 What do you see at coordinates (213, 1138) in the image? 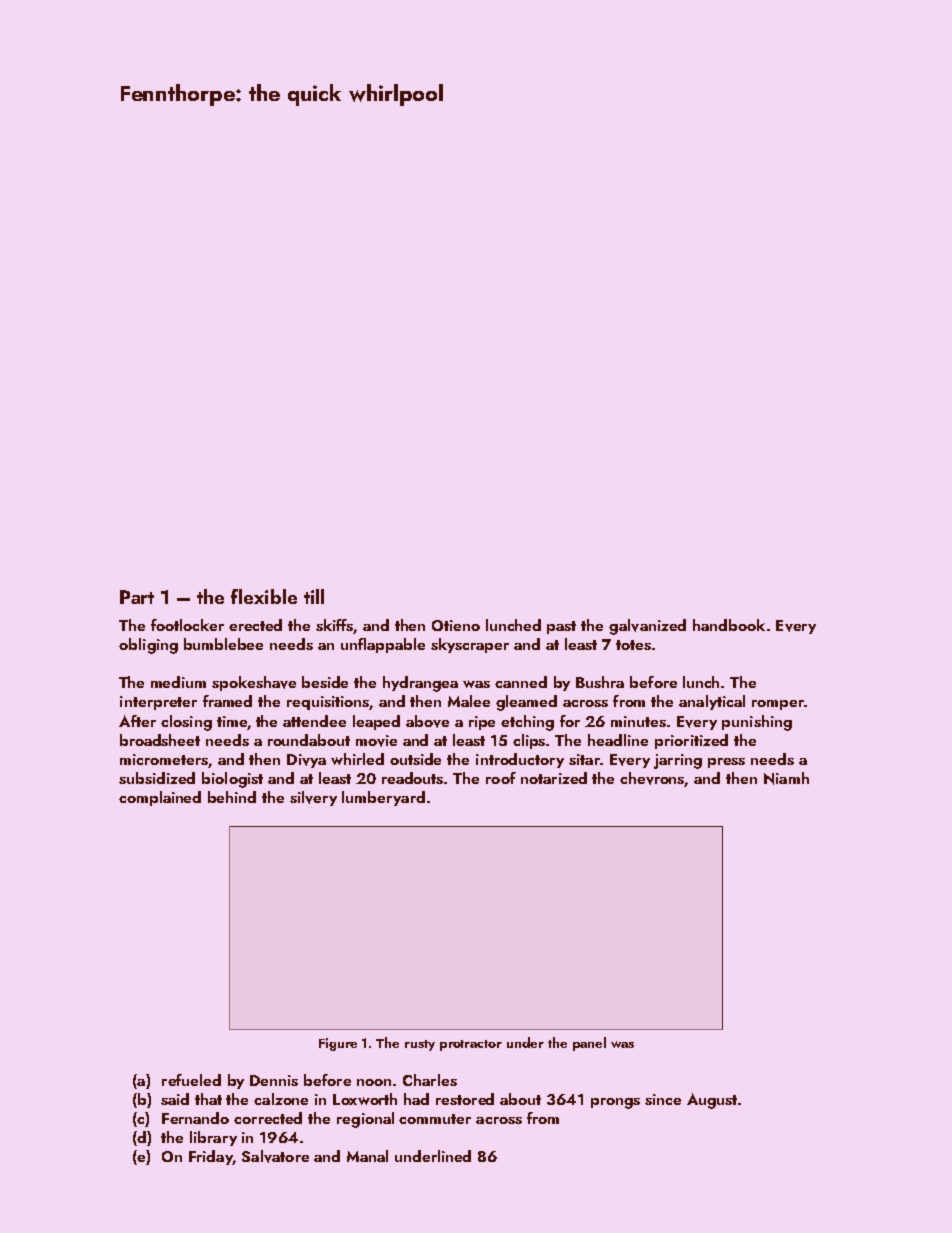
I see `library` at bounding box center [213, 1138].
